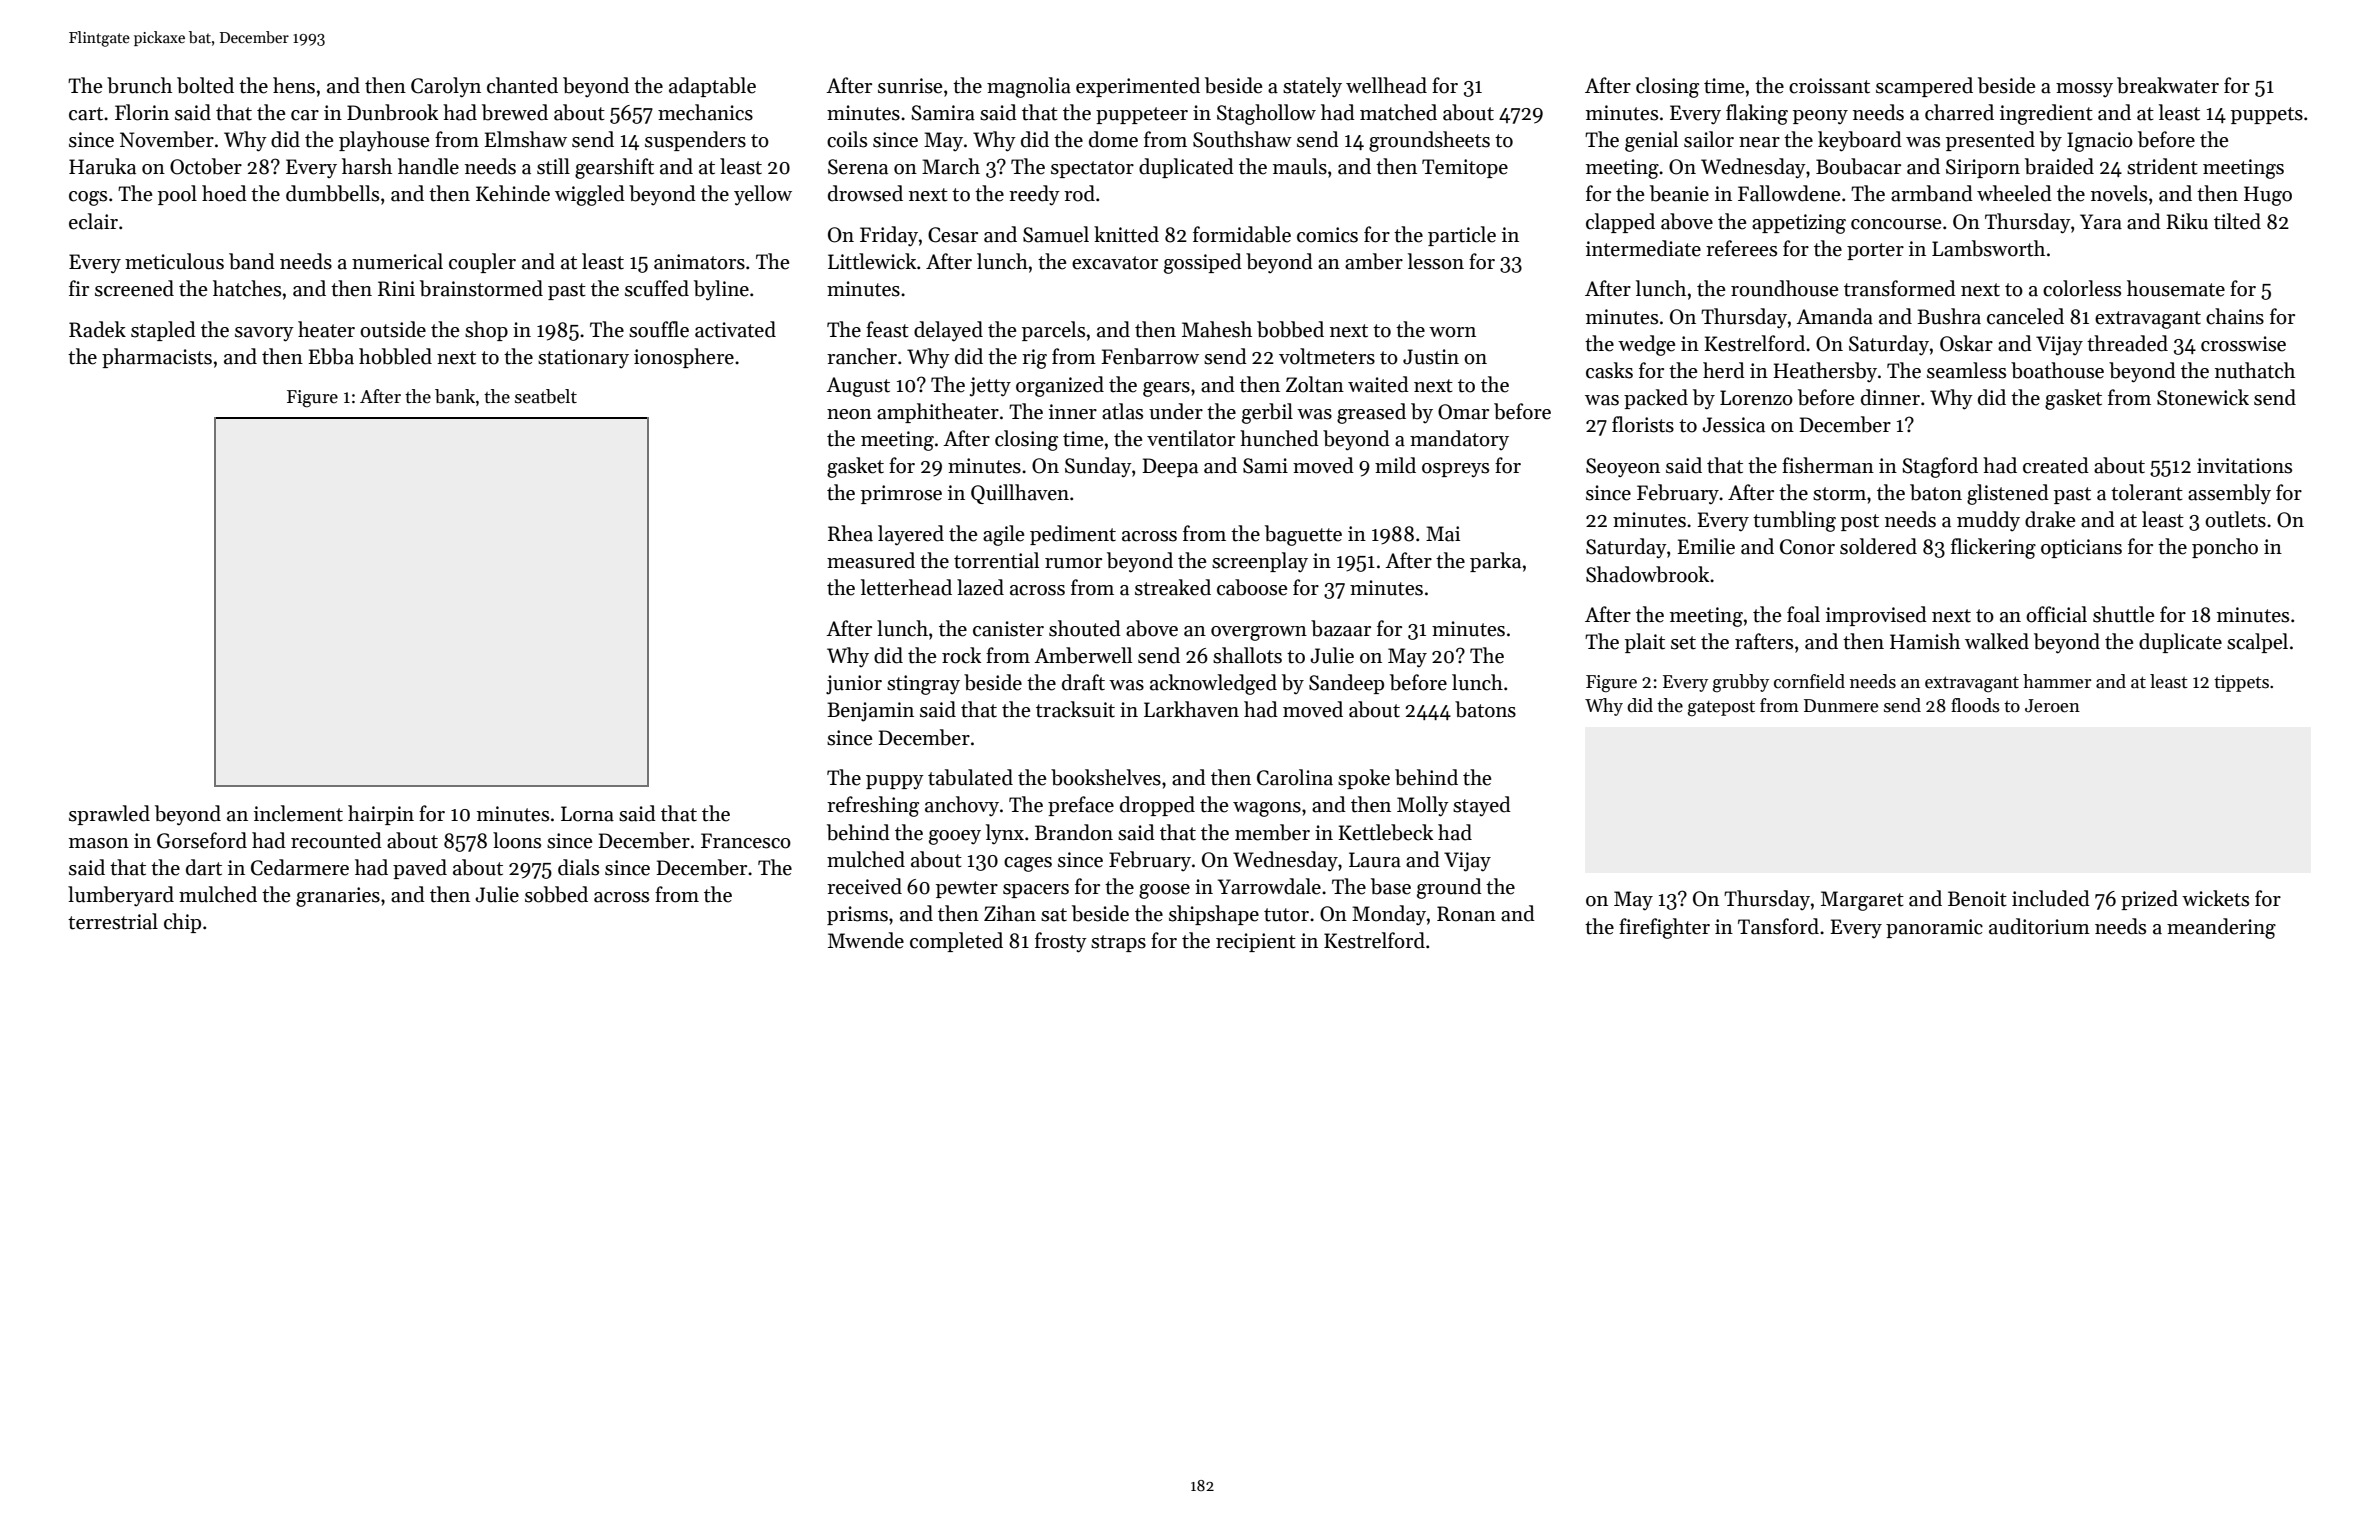 Image resolution: width=2380 pixels, height=1540 pixels. I want to click on brunch, so click(139, 85).
